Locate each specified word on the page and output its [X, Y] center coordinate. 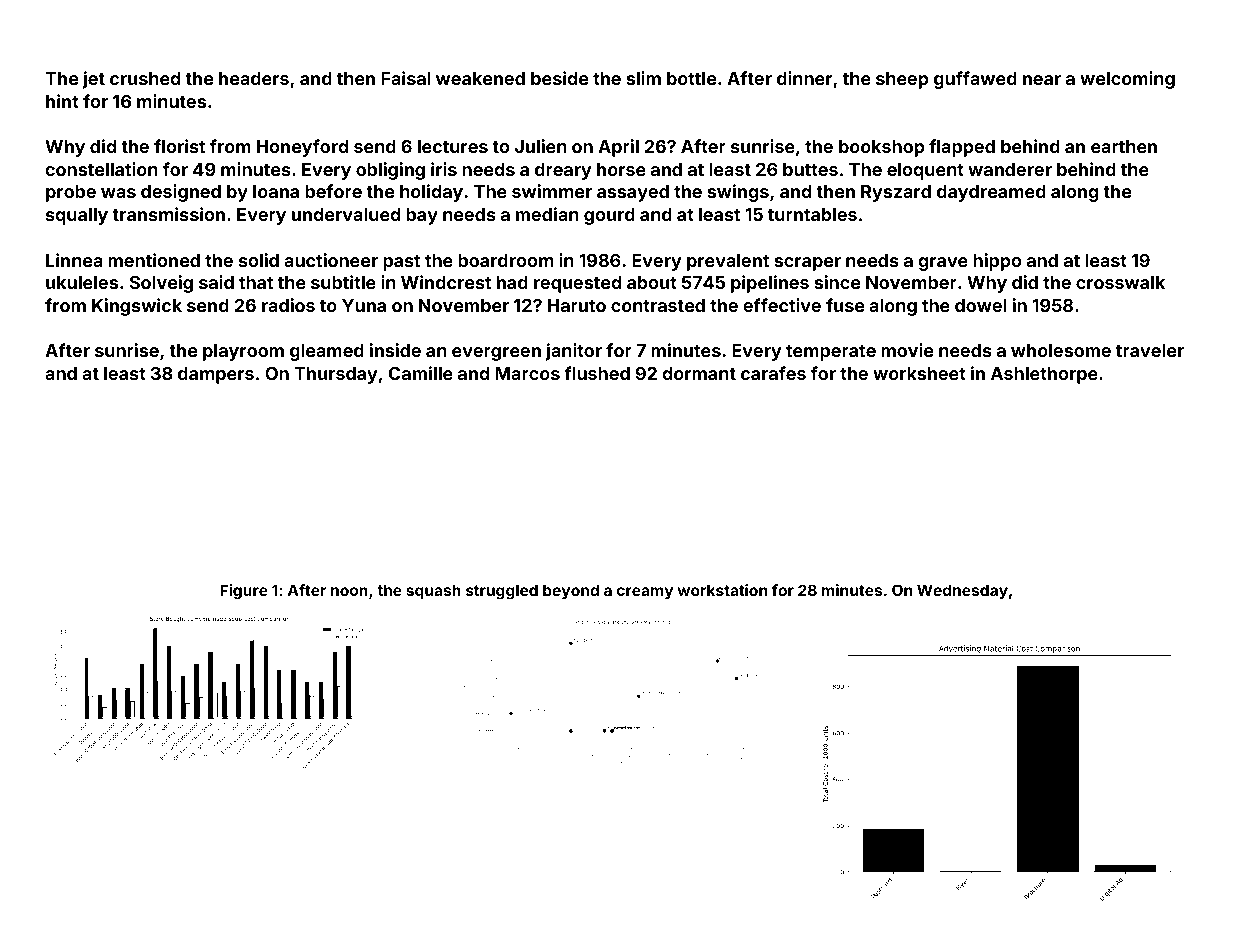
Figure [244, 592]
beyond [571, 591]
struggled [502, 592]
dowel [981, 305]
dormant [699, 373]
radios [288, 305]
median [547, 214]
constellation [101, 169]
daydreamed [991, 193]
